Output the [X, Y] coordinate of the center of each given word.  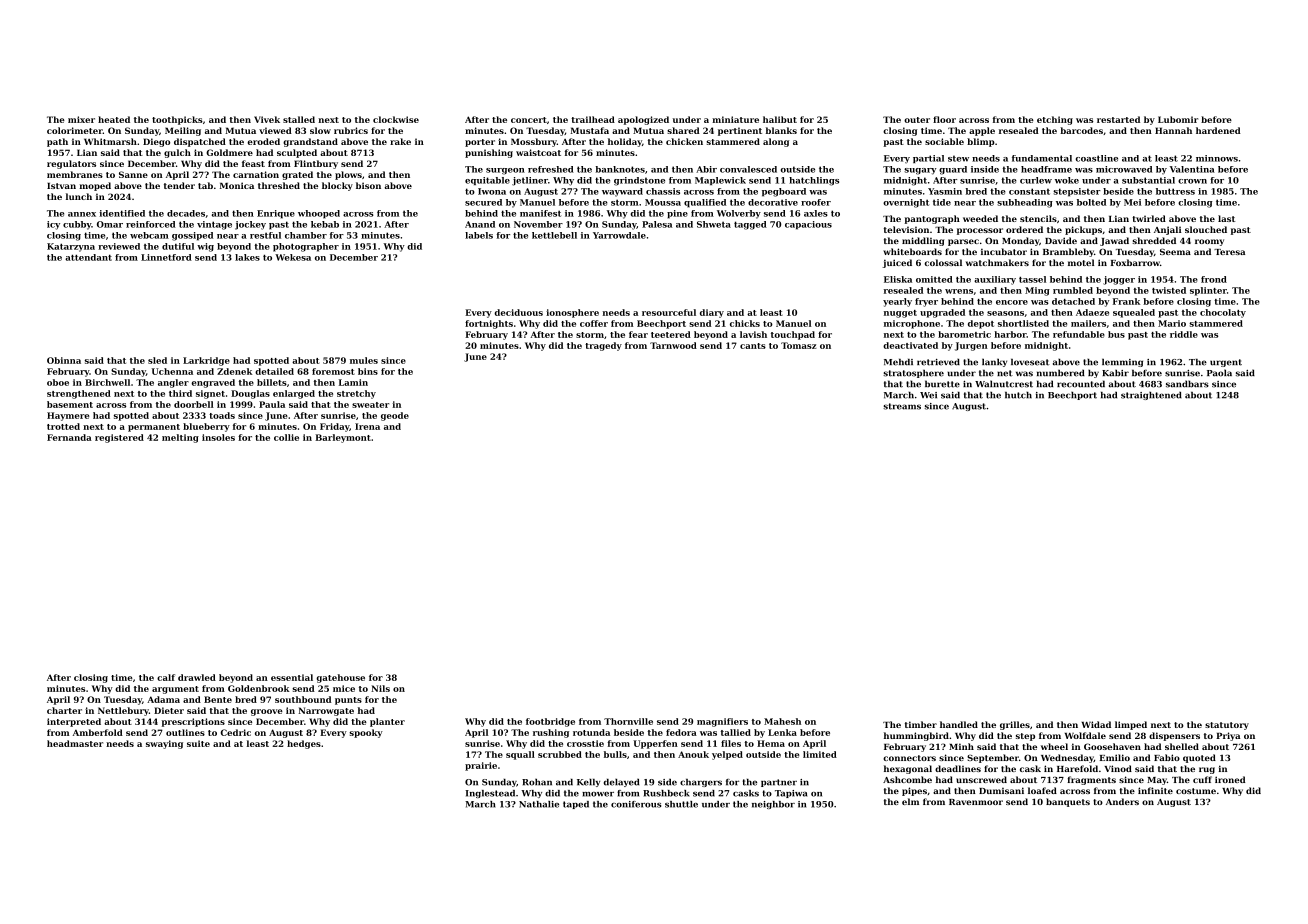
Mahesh [782, 721]
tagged [750, 225]
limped [1131, 725]
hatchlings [814, 181]
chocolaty [1223, 313]
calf [166, 677]
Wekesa [293, 257]
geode [395, 416]
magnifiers [722, 722]
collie [286, 437]
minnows [1217, 158]
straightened [1151, 396]
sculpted [297, 153]
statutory [1227, 726]
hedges [304, 744]
